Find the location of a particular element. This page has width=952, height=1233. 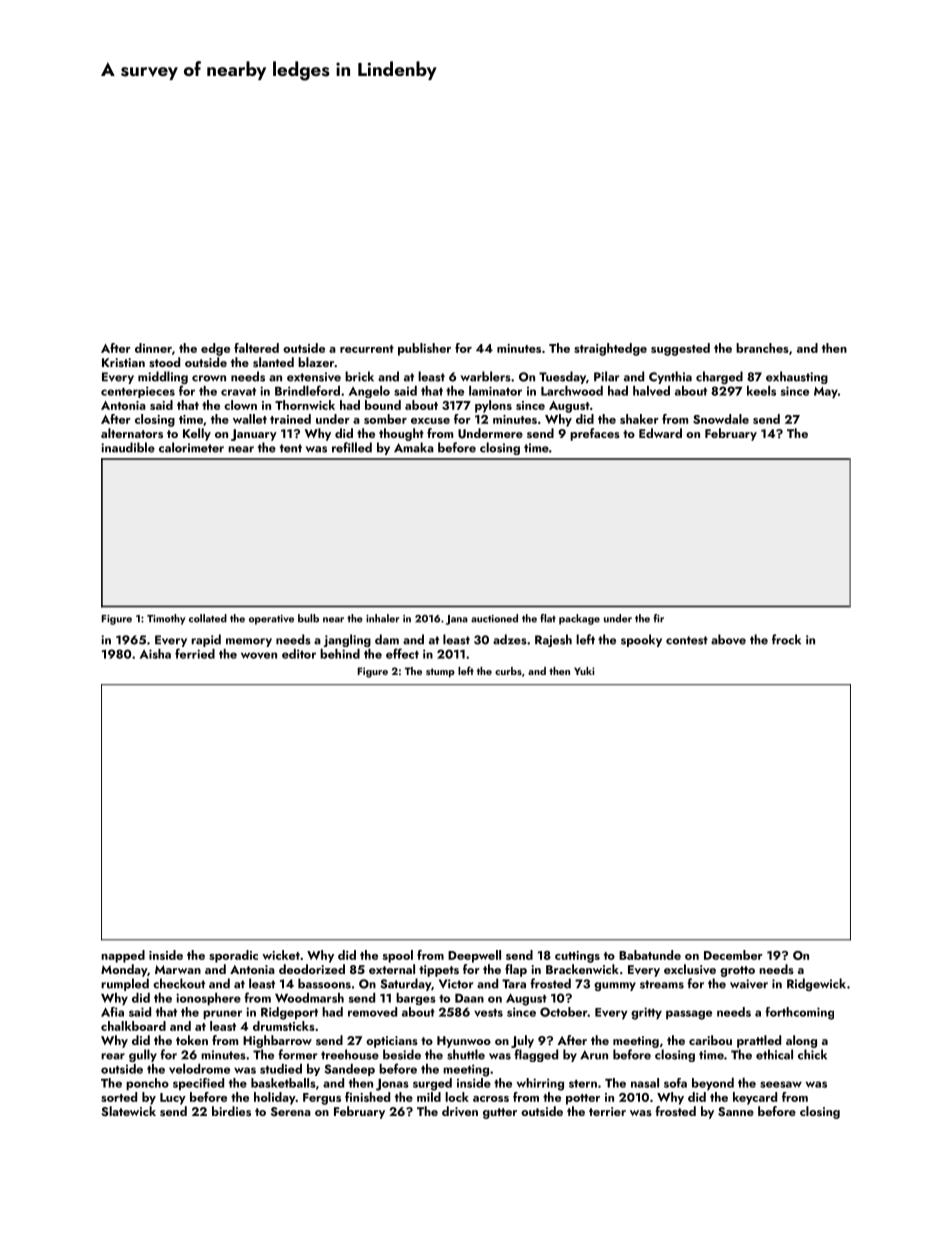

Aisha is located at coordinates (155, 654).
